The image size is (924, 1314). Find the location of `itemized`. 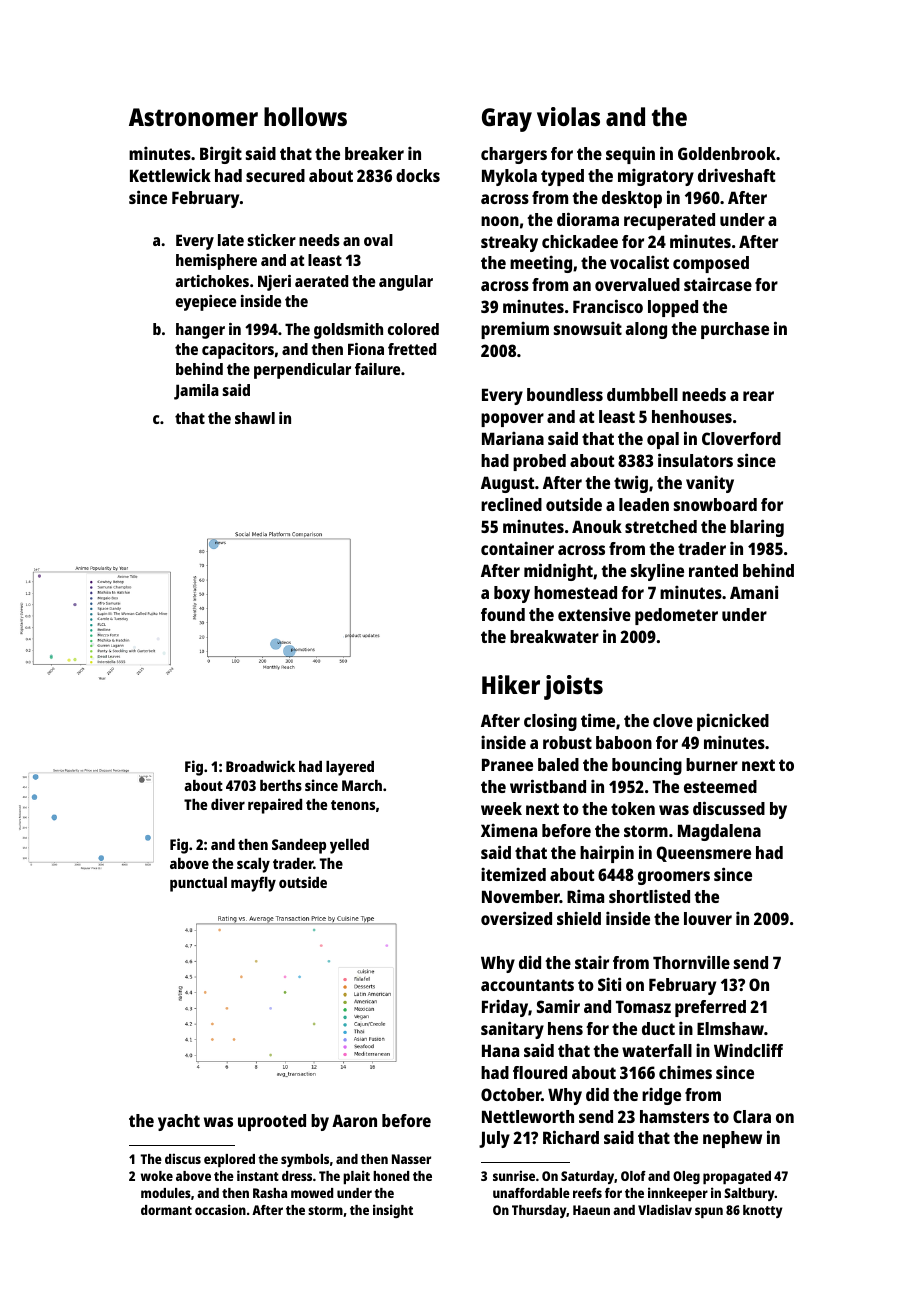

itemized is located at coordinates (513, 874).
